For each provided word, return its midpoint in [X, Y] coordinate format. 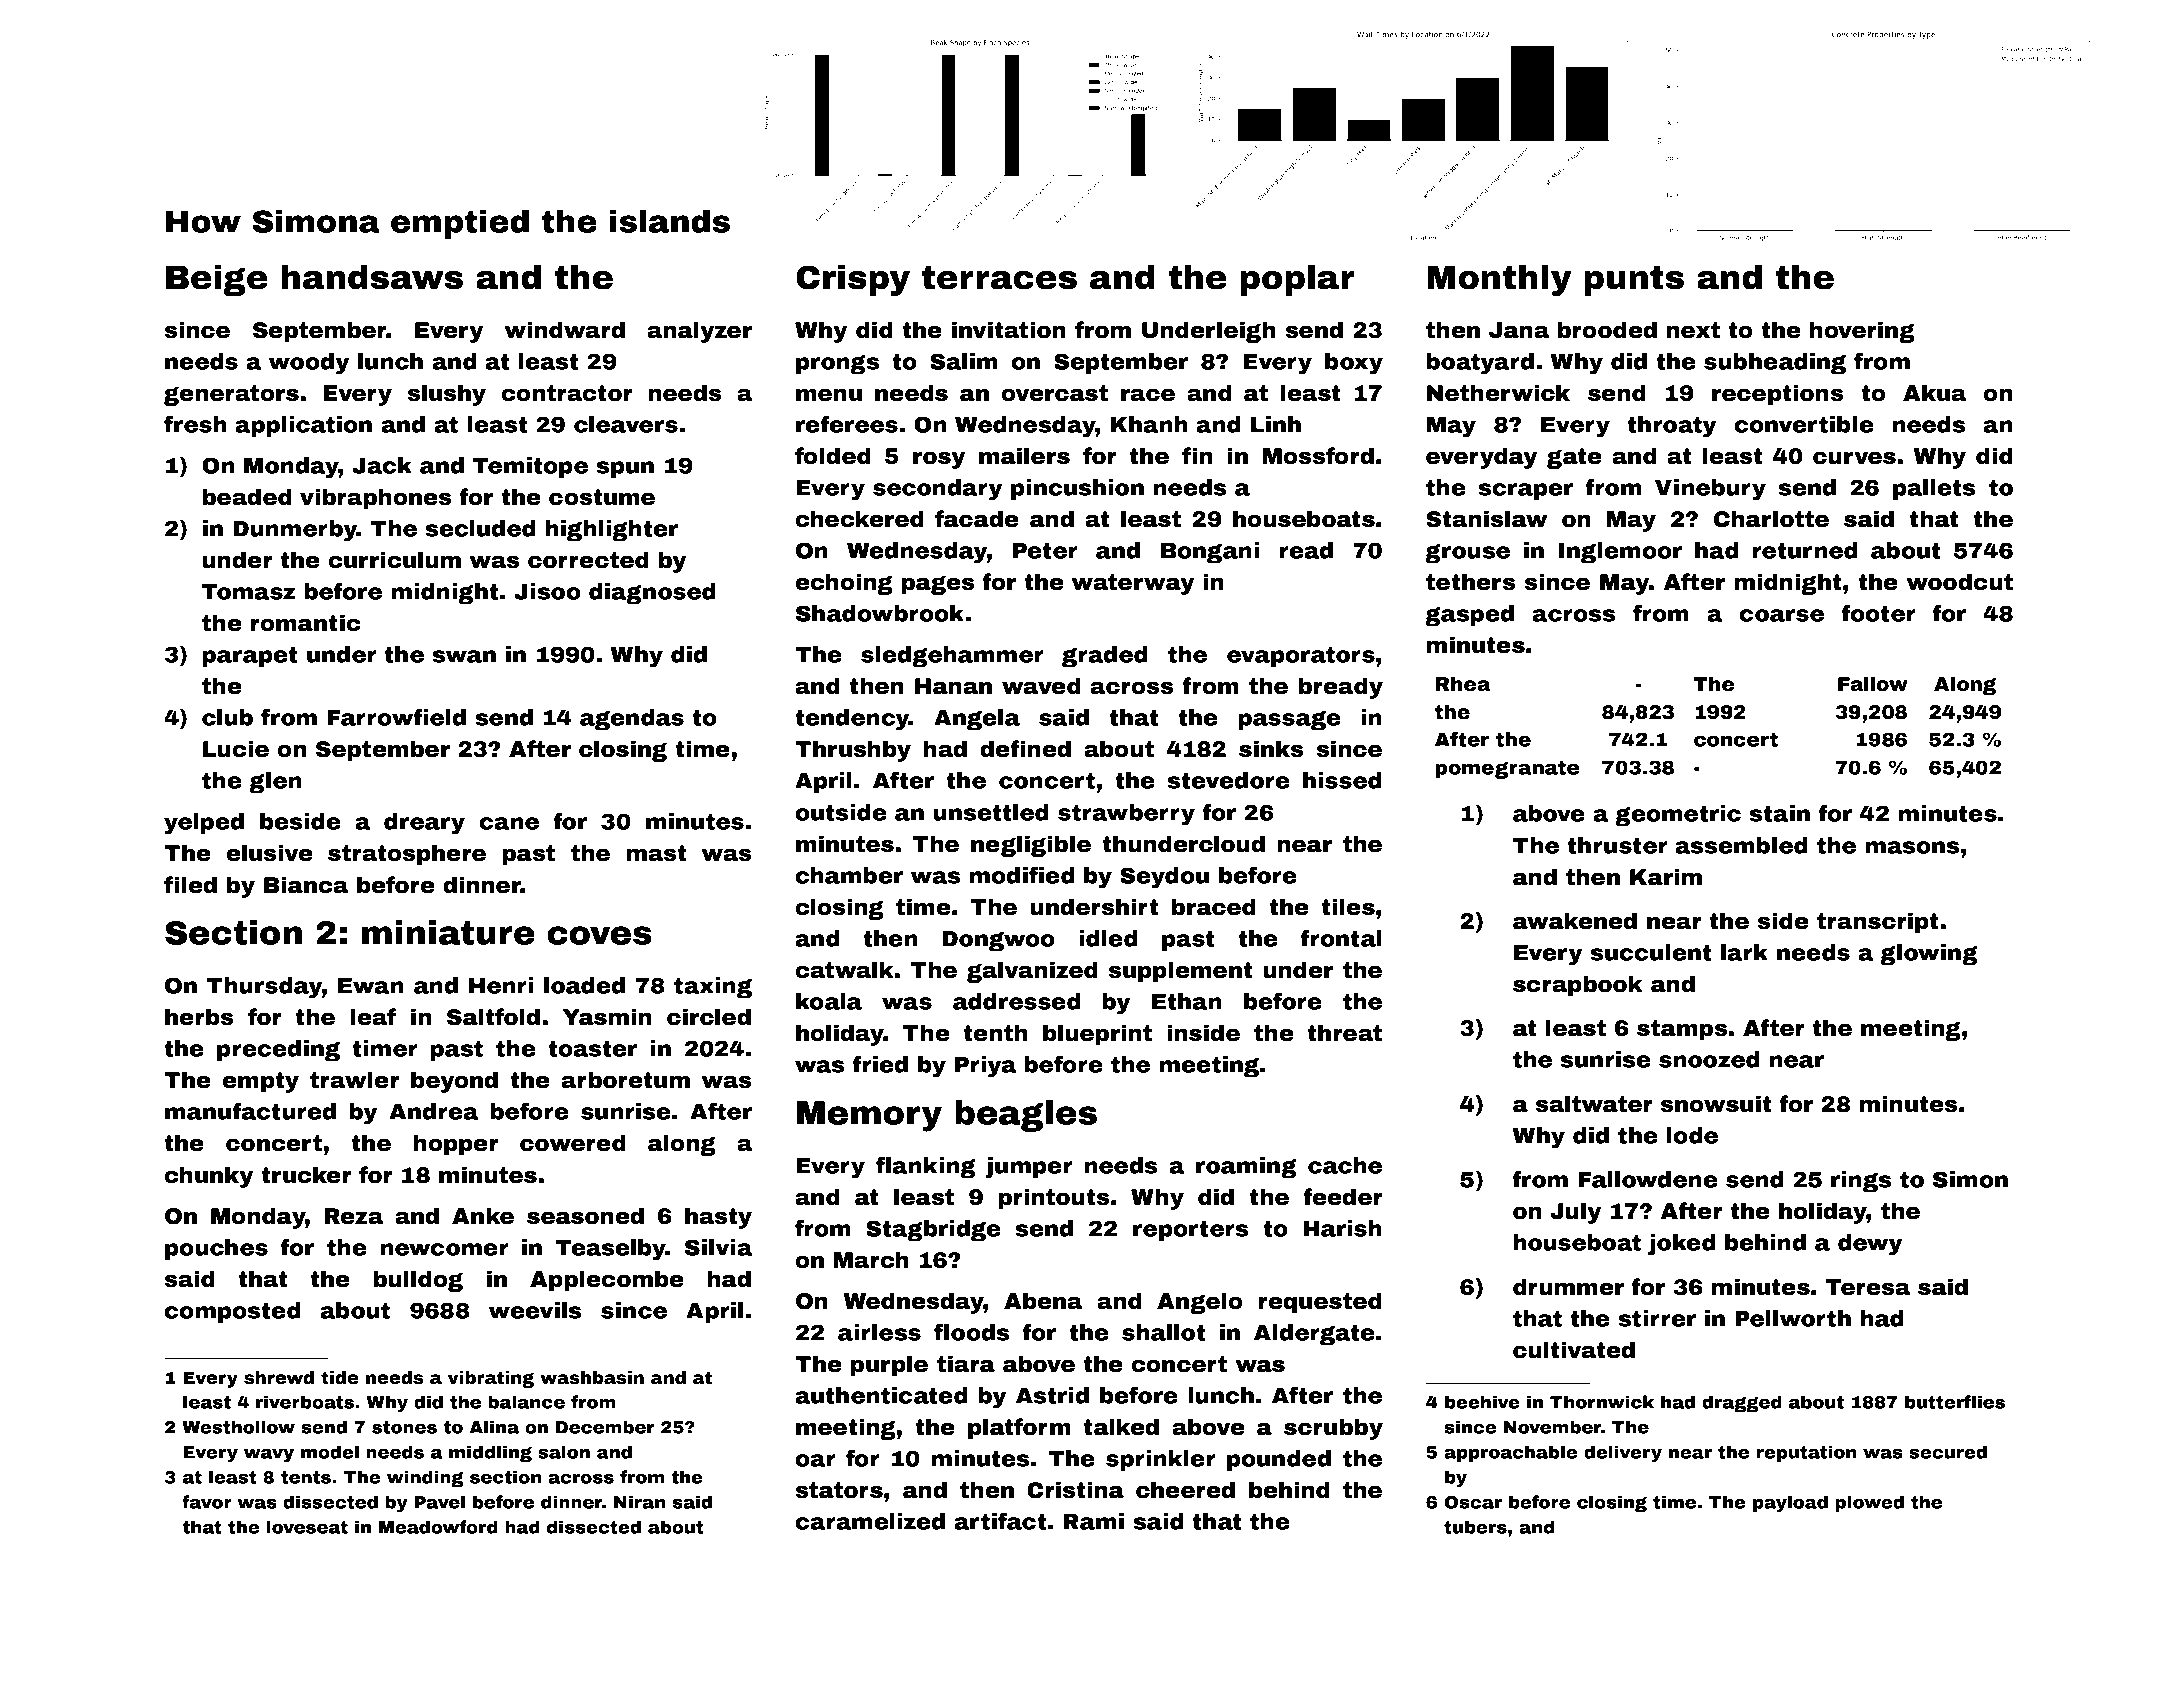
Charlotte [1771, 519]
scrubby [1333, 1429]
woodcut [1959, 582]
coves [599, 935]
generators [231, 395]
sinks [1271, 749]
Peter [1045, 551]
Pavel [440, 1502]
